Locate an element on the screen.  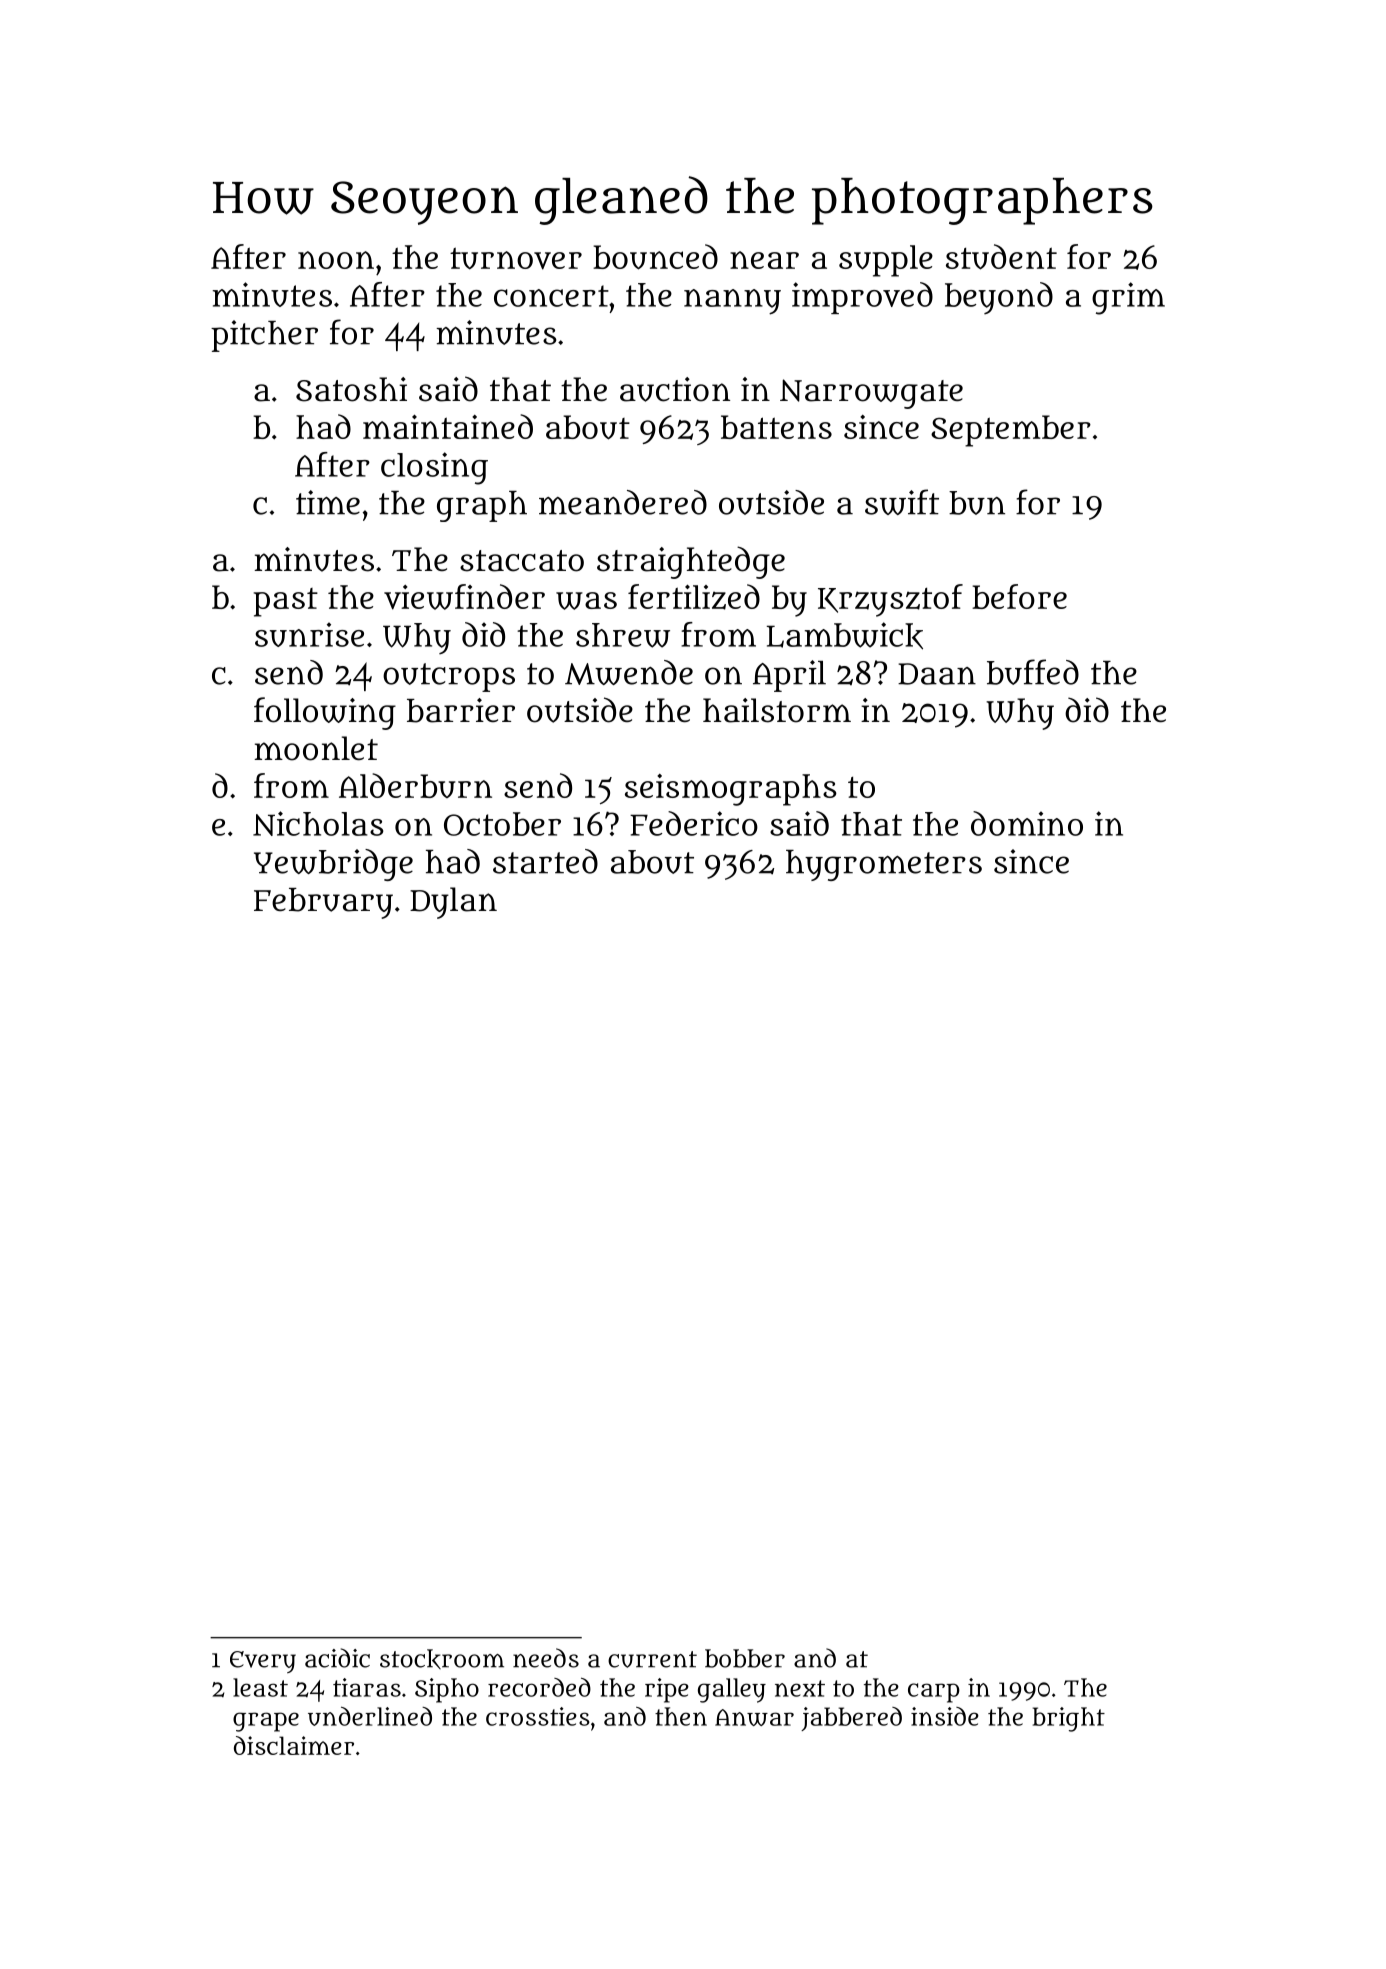
grape is located at coordinates (266, 1722).
